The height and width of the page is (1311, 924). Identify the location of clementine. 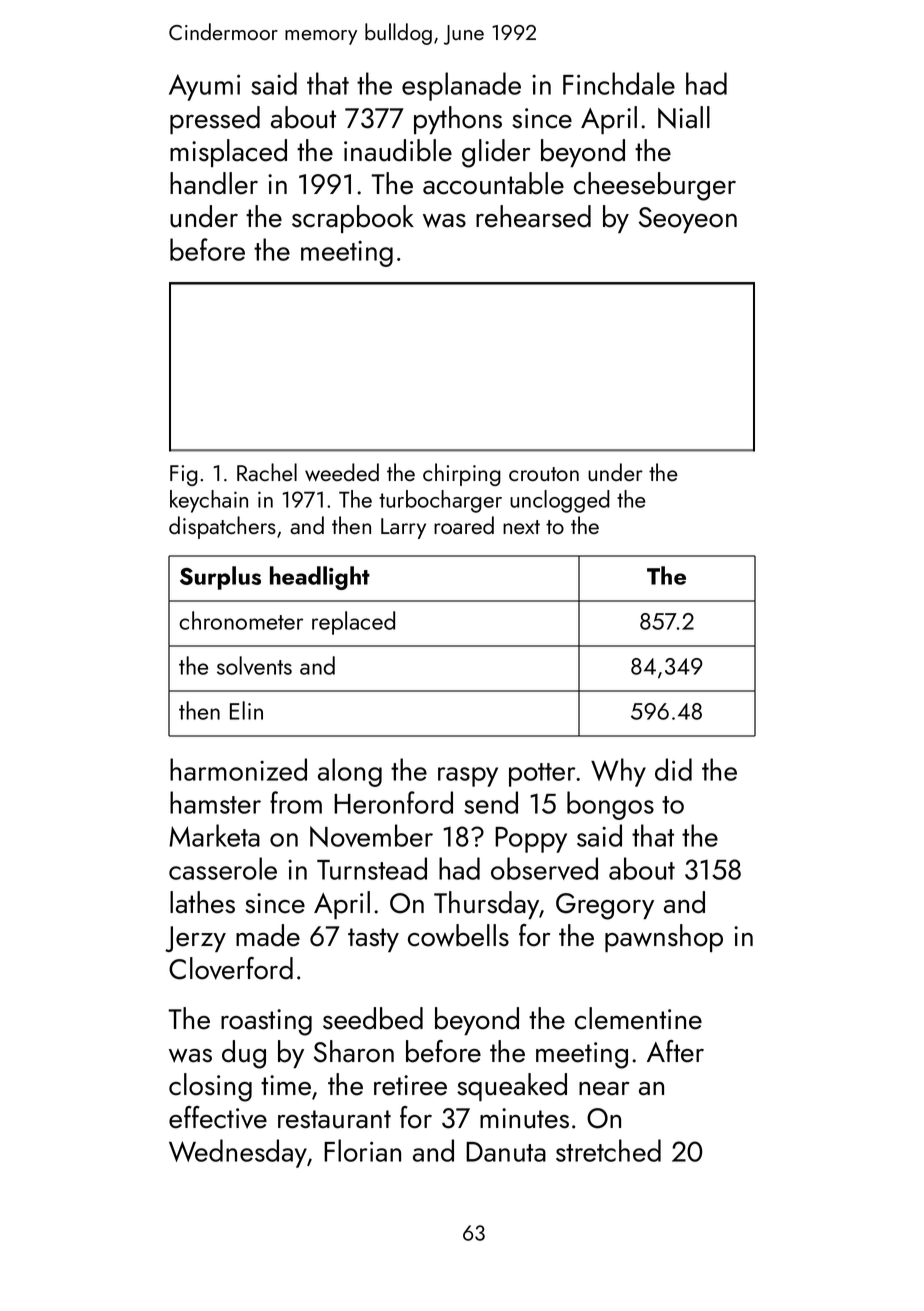
(638, 1018).
